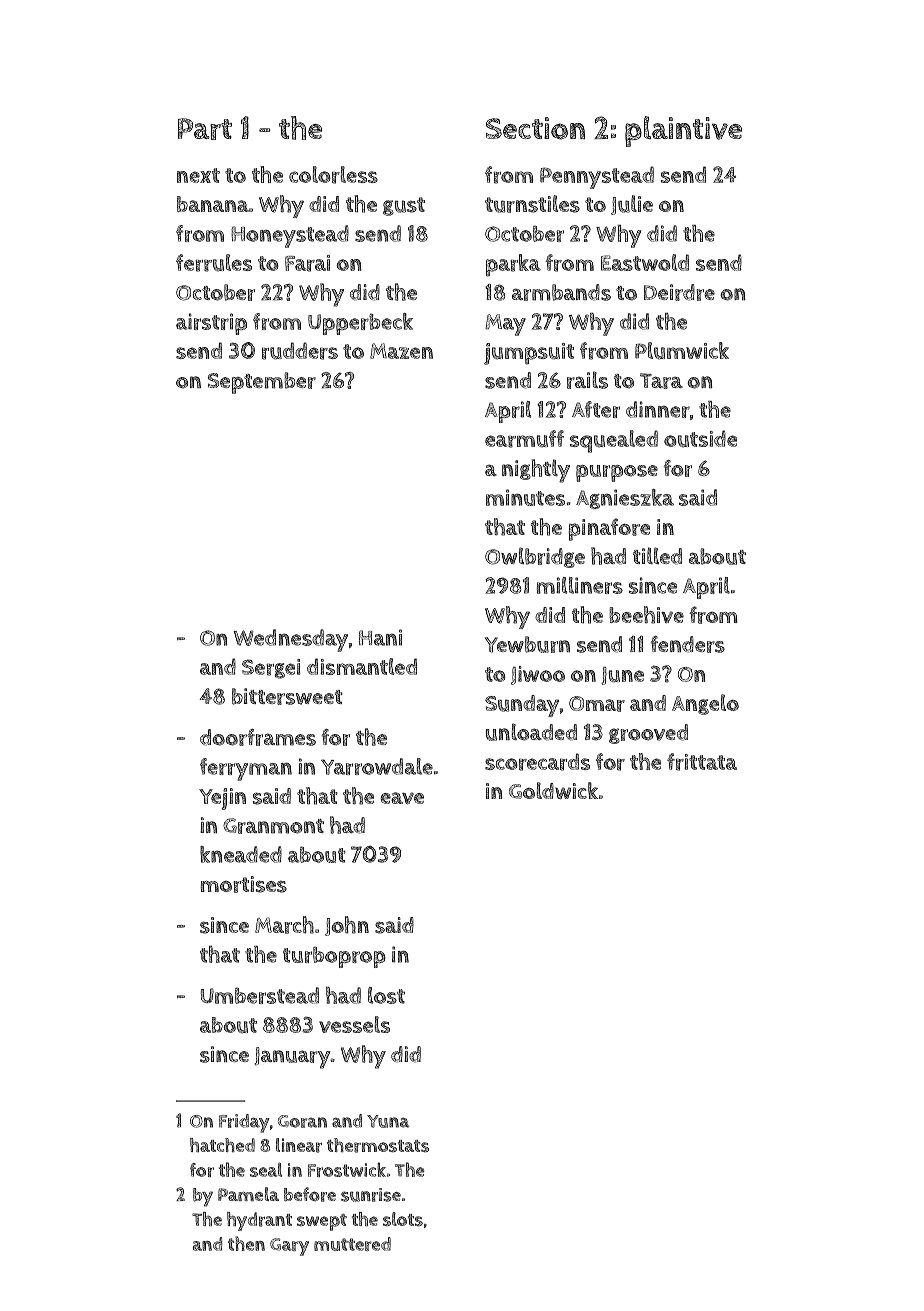 The height and width of the screenshot is (1311, 924). What do you see at coordinates (271, 669) in the screenshot?
I see `Sergei` at bounding box center [271, 669].
